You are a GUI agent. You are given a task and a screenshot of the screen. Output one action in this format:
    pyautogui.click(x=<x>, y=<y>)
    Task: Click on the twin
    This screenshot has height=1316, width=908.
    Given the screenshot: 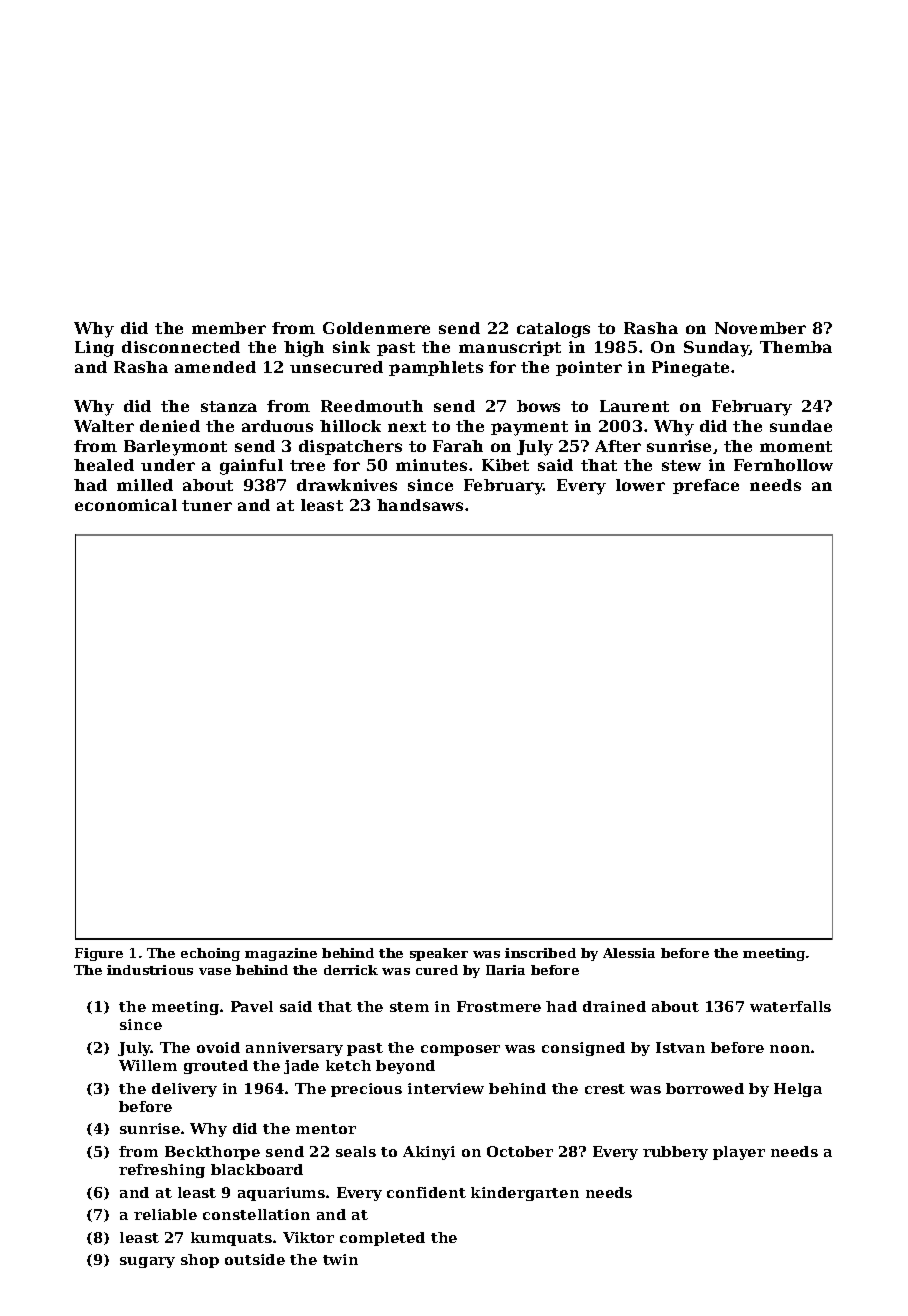 What is the action you would take?
    pyautogui.click(x=340, y=1259)
